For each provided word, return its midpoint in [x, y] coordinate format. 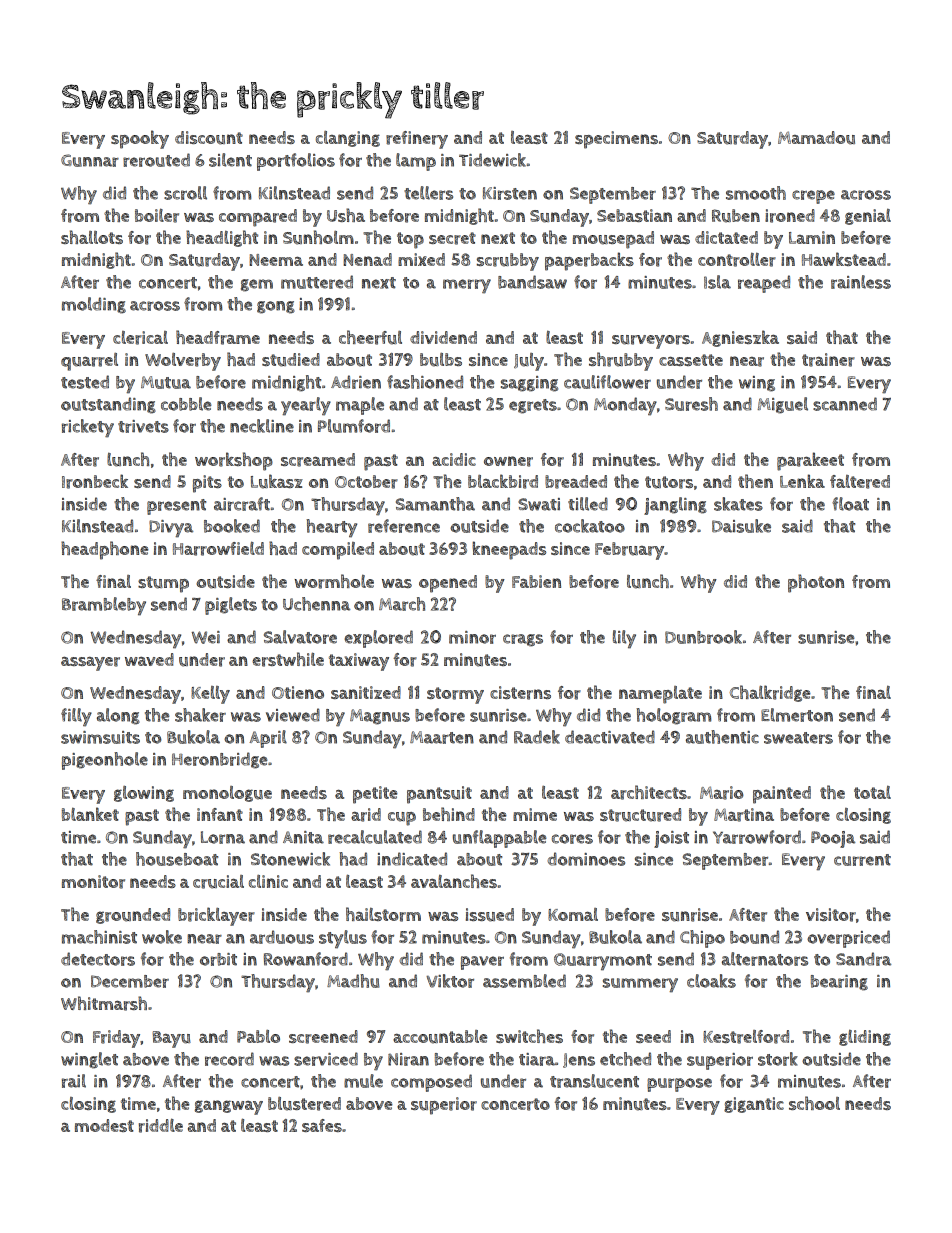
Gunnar [90, 160]
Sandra [863, 959]
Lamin [812, 237]
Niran [408, 1059]
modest [104, 1125]
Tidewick [492, 160]
